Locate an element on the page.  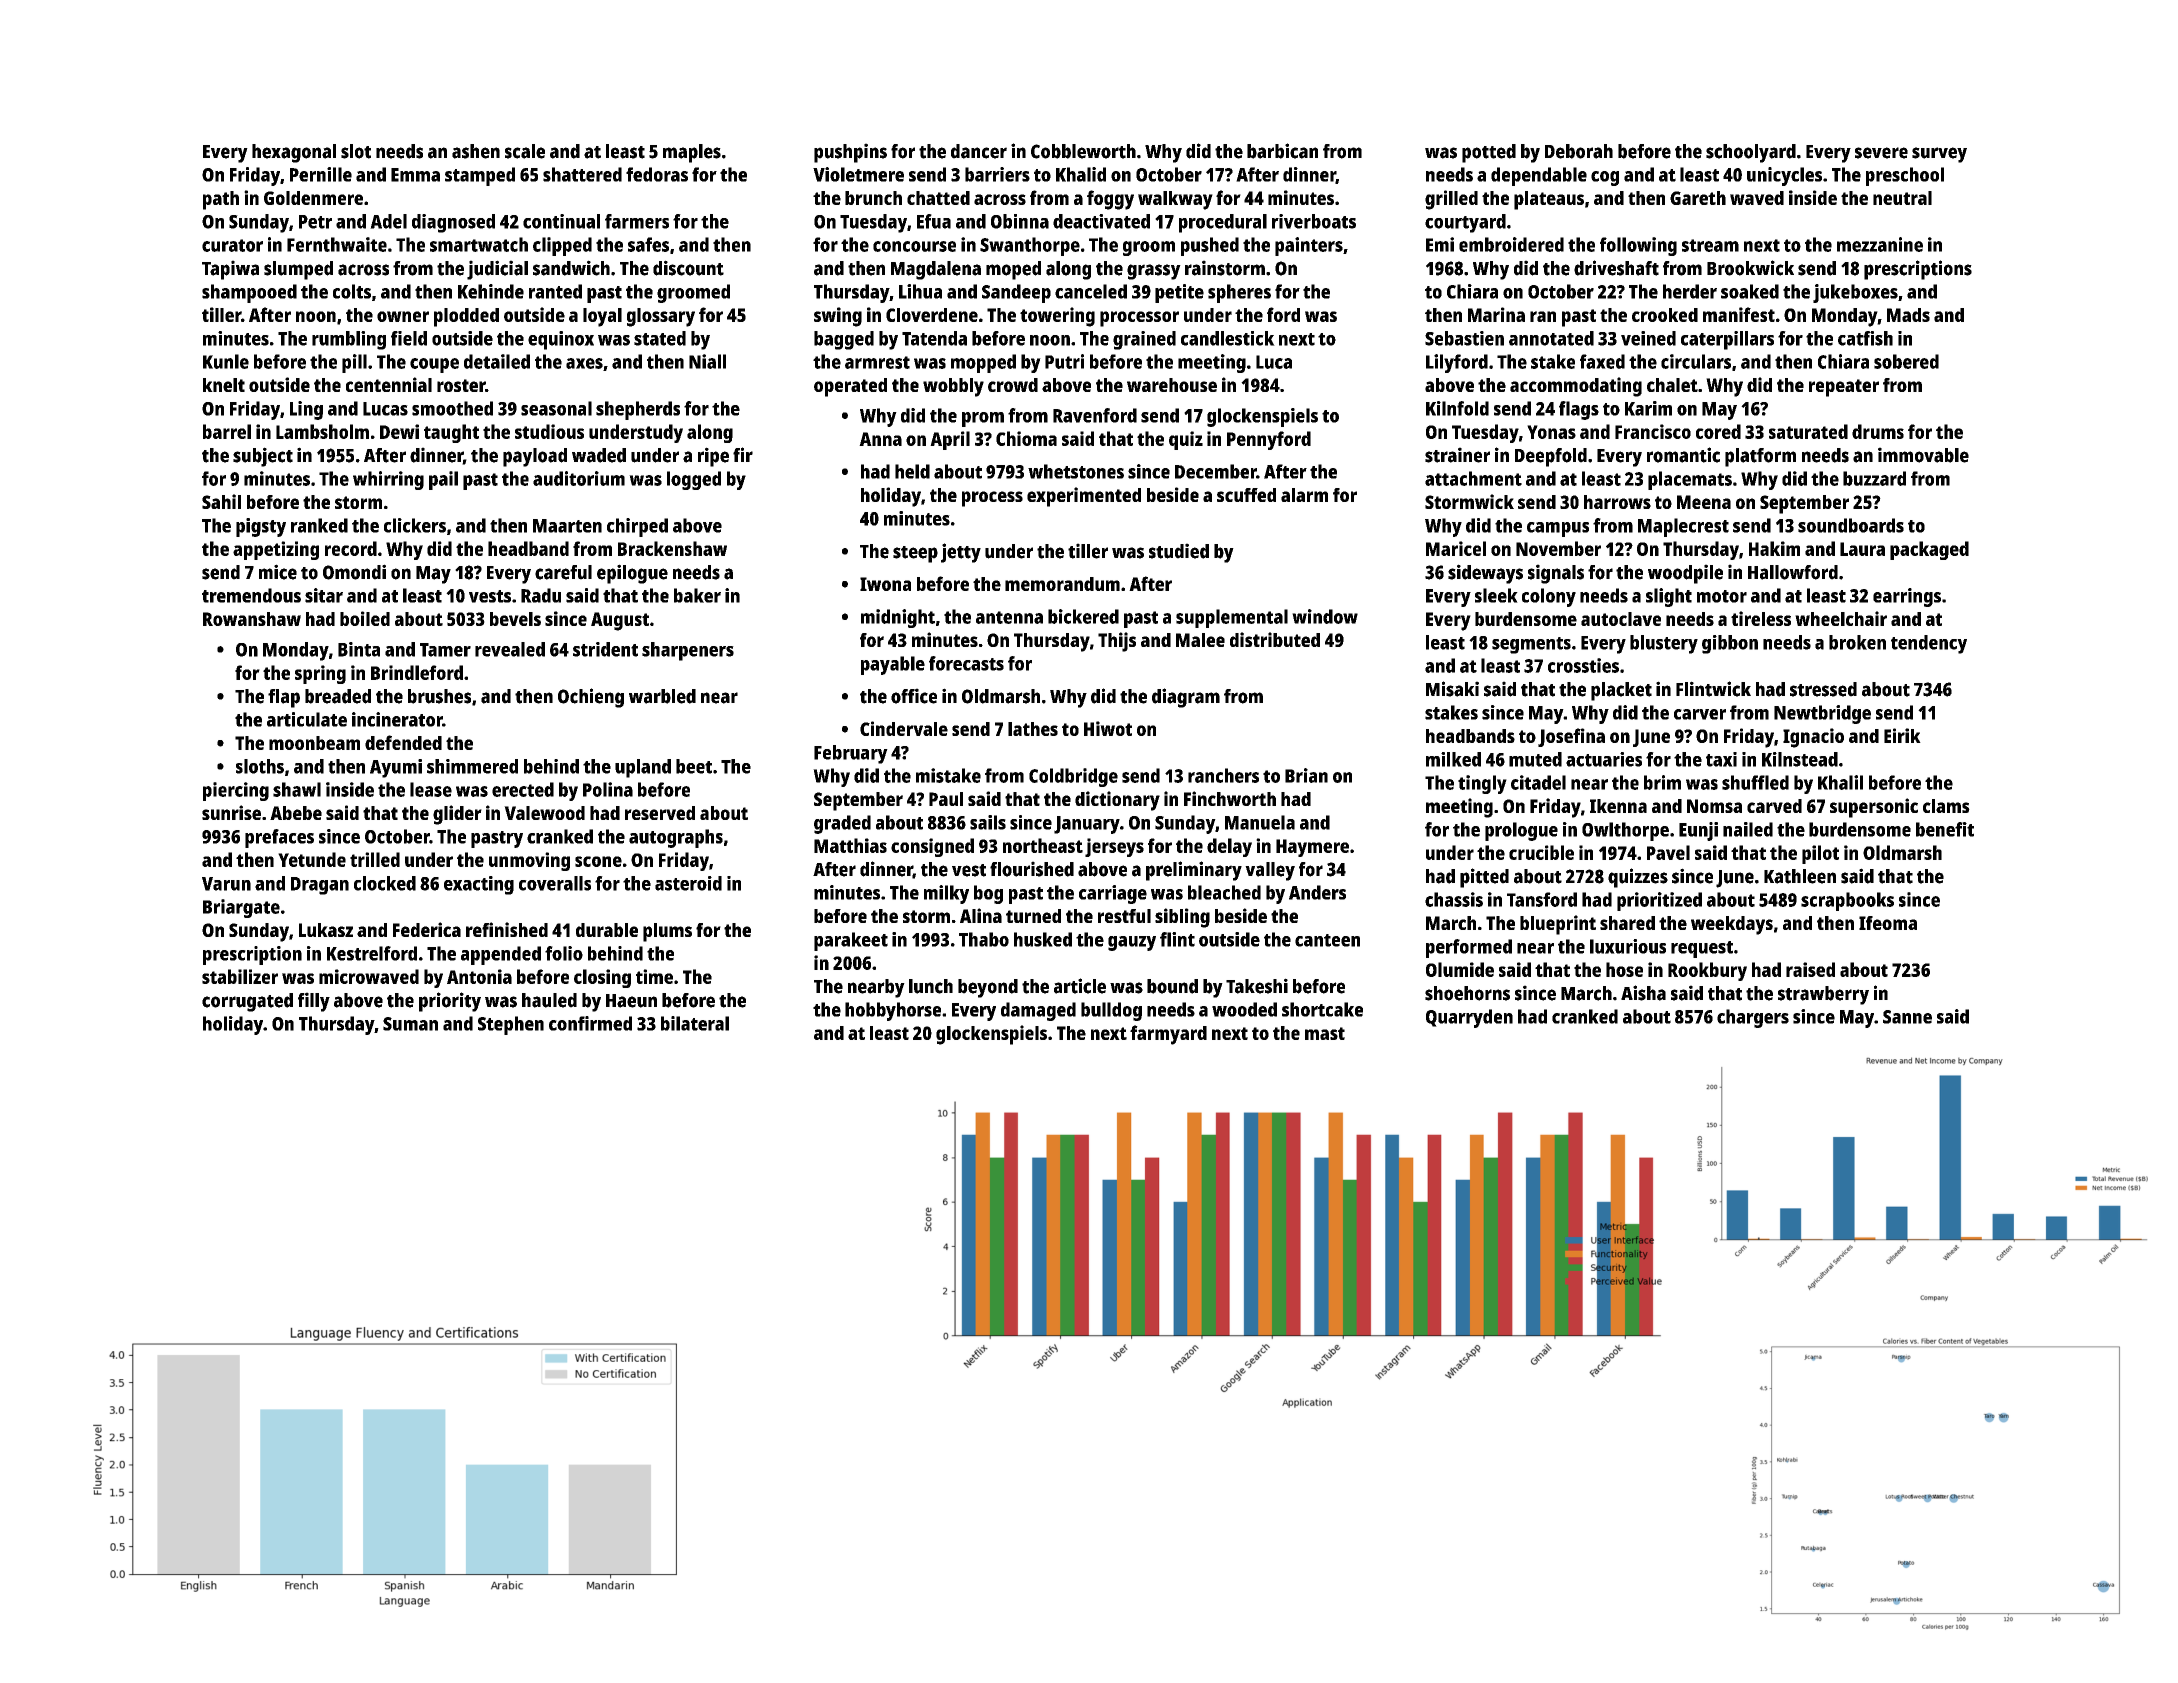
stamped is located at coordinates (480, 176).
